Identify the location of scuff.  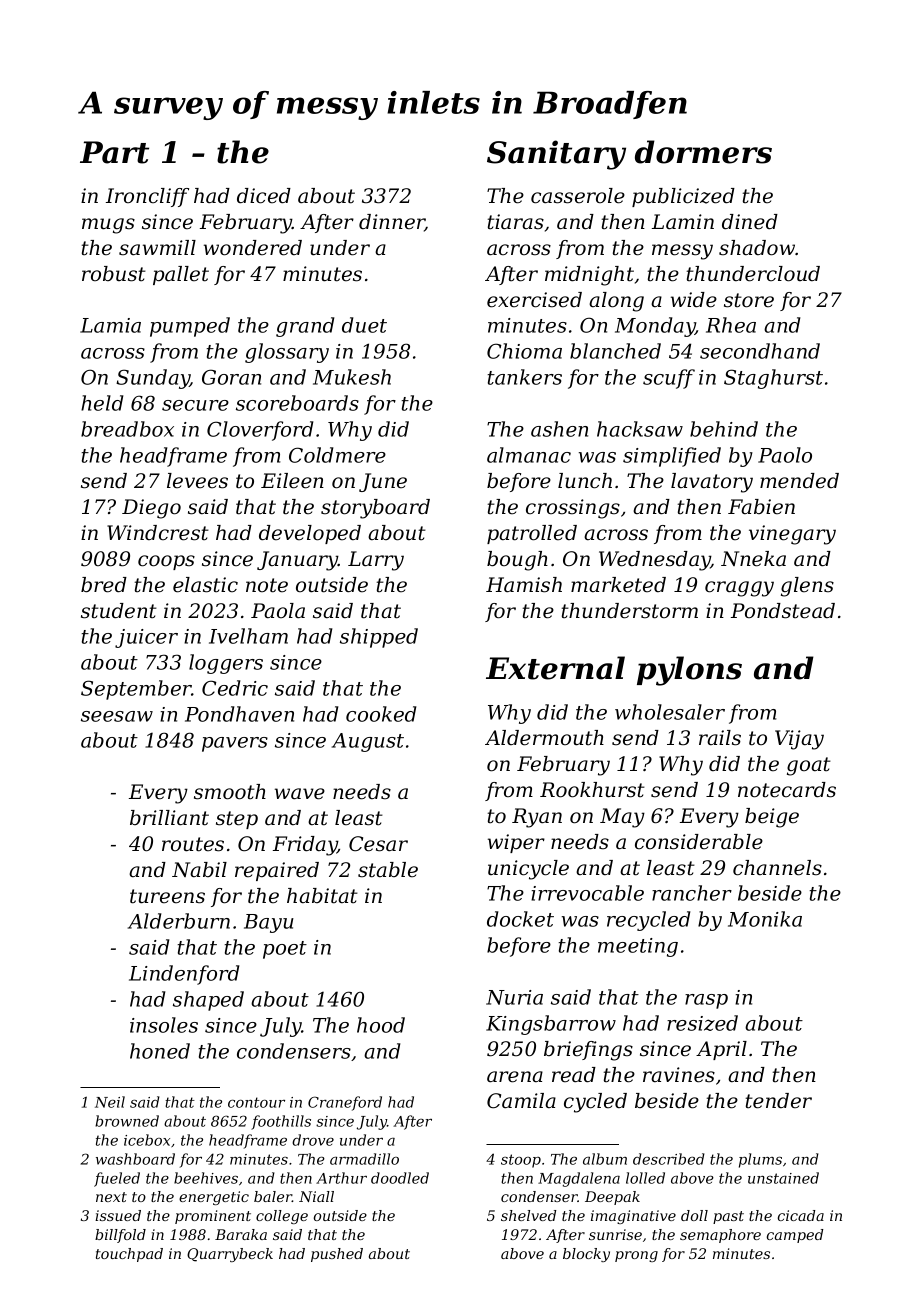
(669, 379).
